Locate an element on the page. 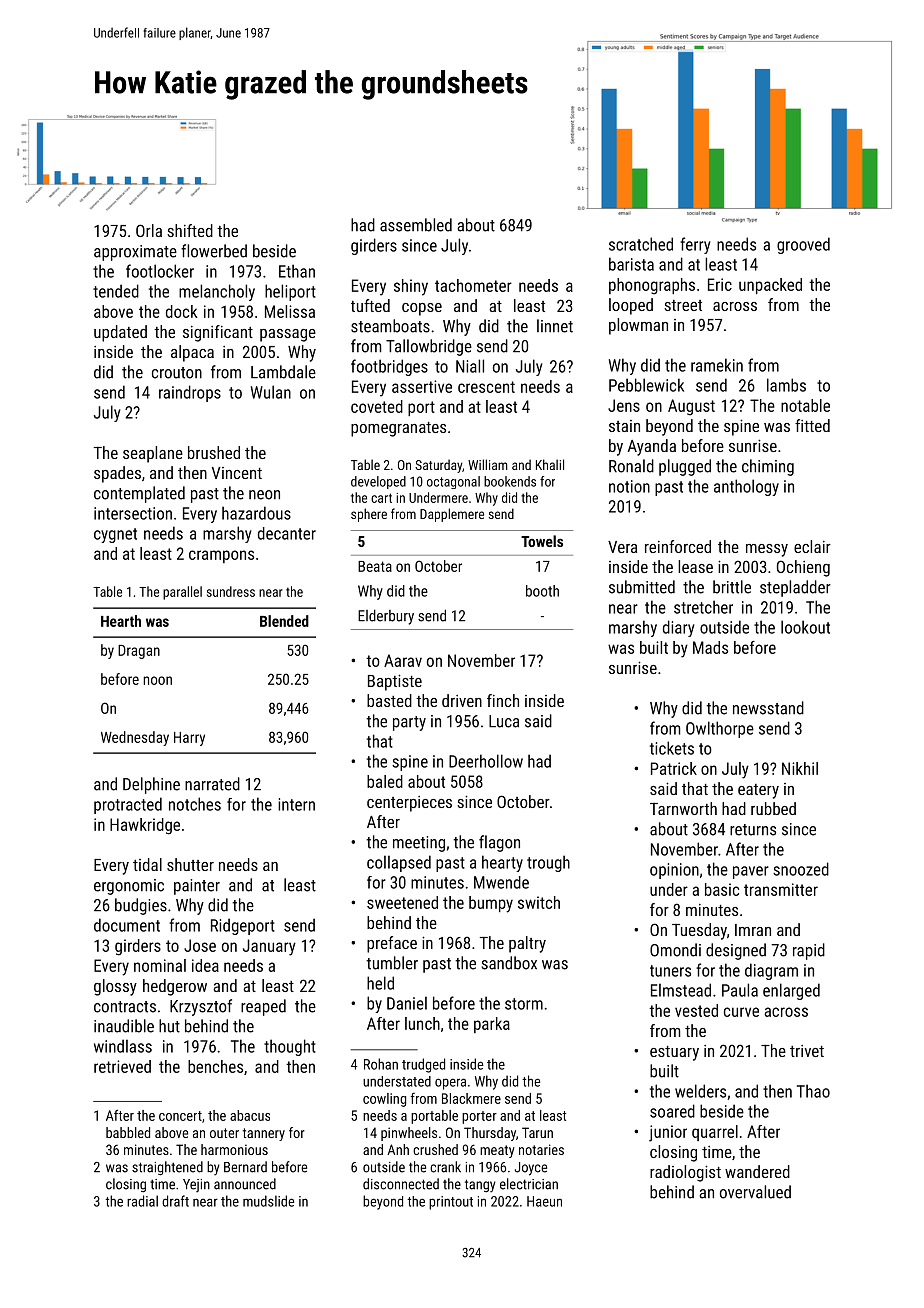  printout is located at coordinates (451, 1203).
